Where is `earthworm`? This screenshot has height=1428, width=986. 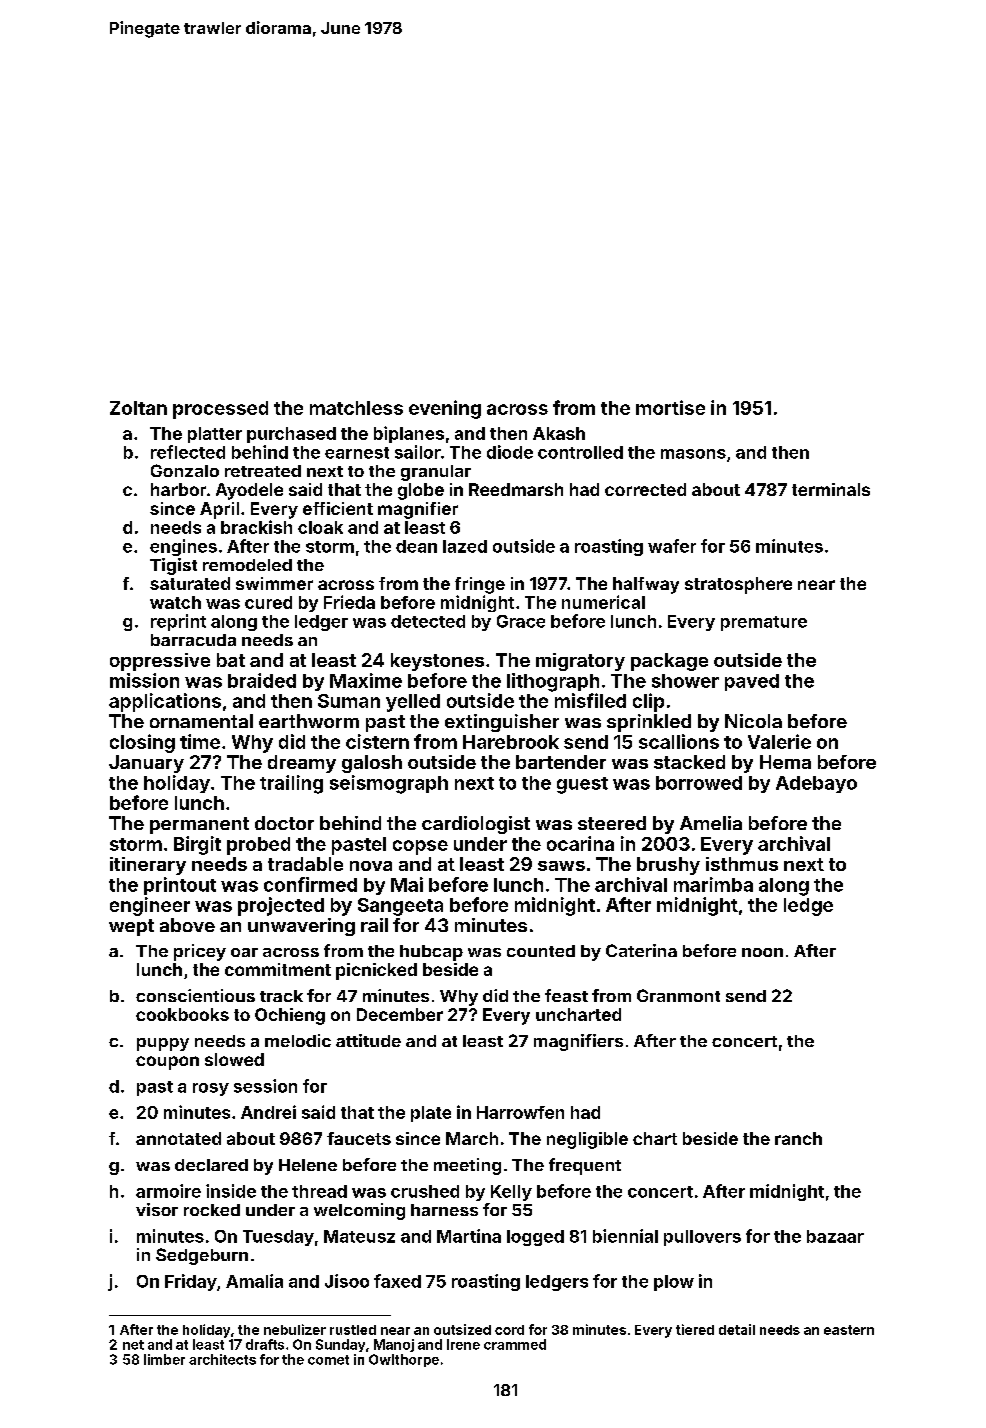
earthworm is located at coordinates (309, 721).
